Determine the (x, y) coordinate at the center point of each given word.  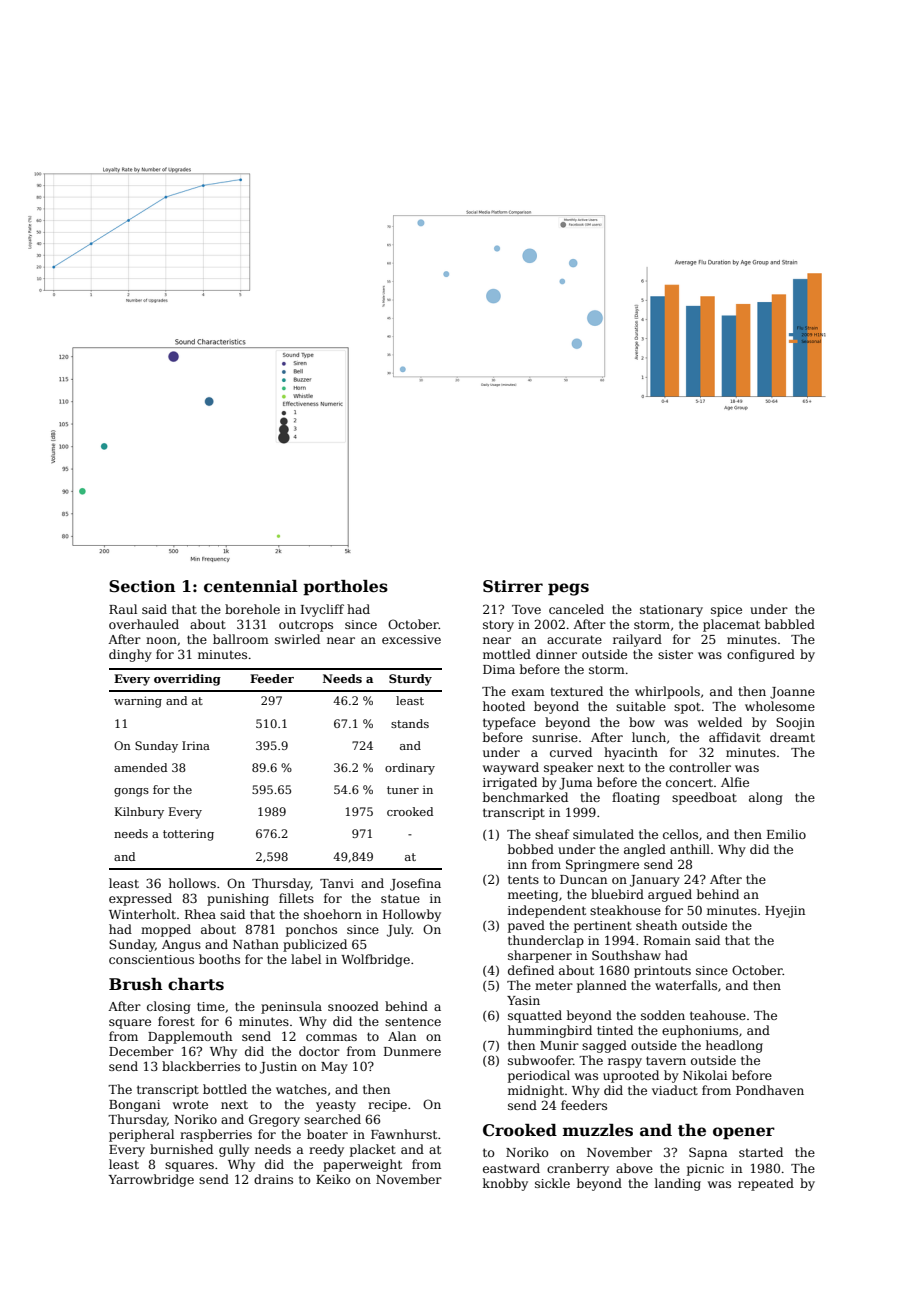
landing (678, 1184)
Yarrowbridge (151, 1180)
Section (142, 586)
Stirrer (513, 586)
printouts (662, 972)
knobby (505, 1184)
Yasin (523, 1000)
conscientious (151, 959)
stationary (671, 611)
